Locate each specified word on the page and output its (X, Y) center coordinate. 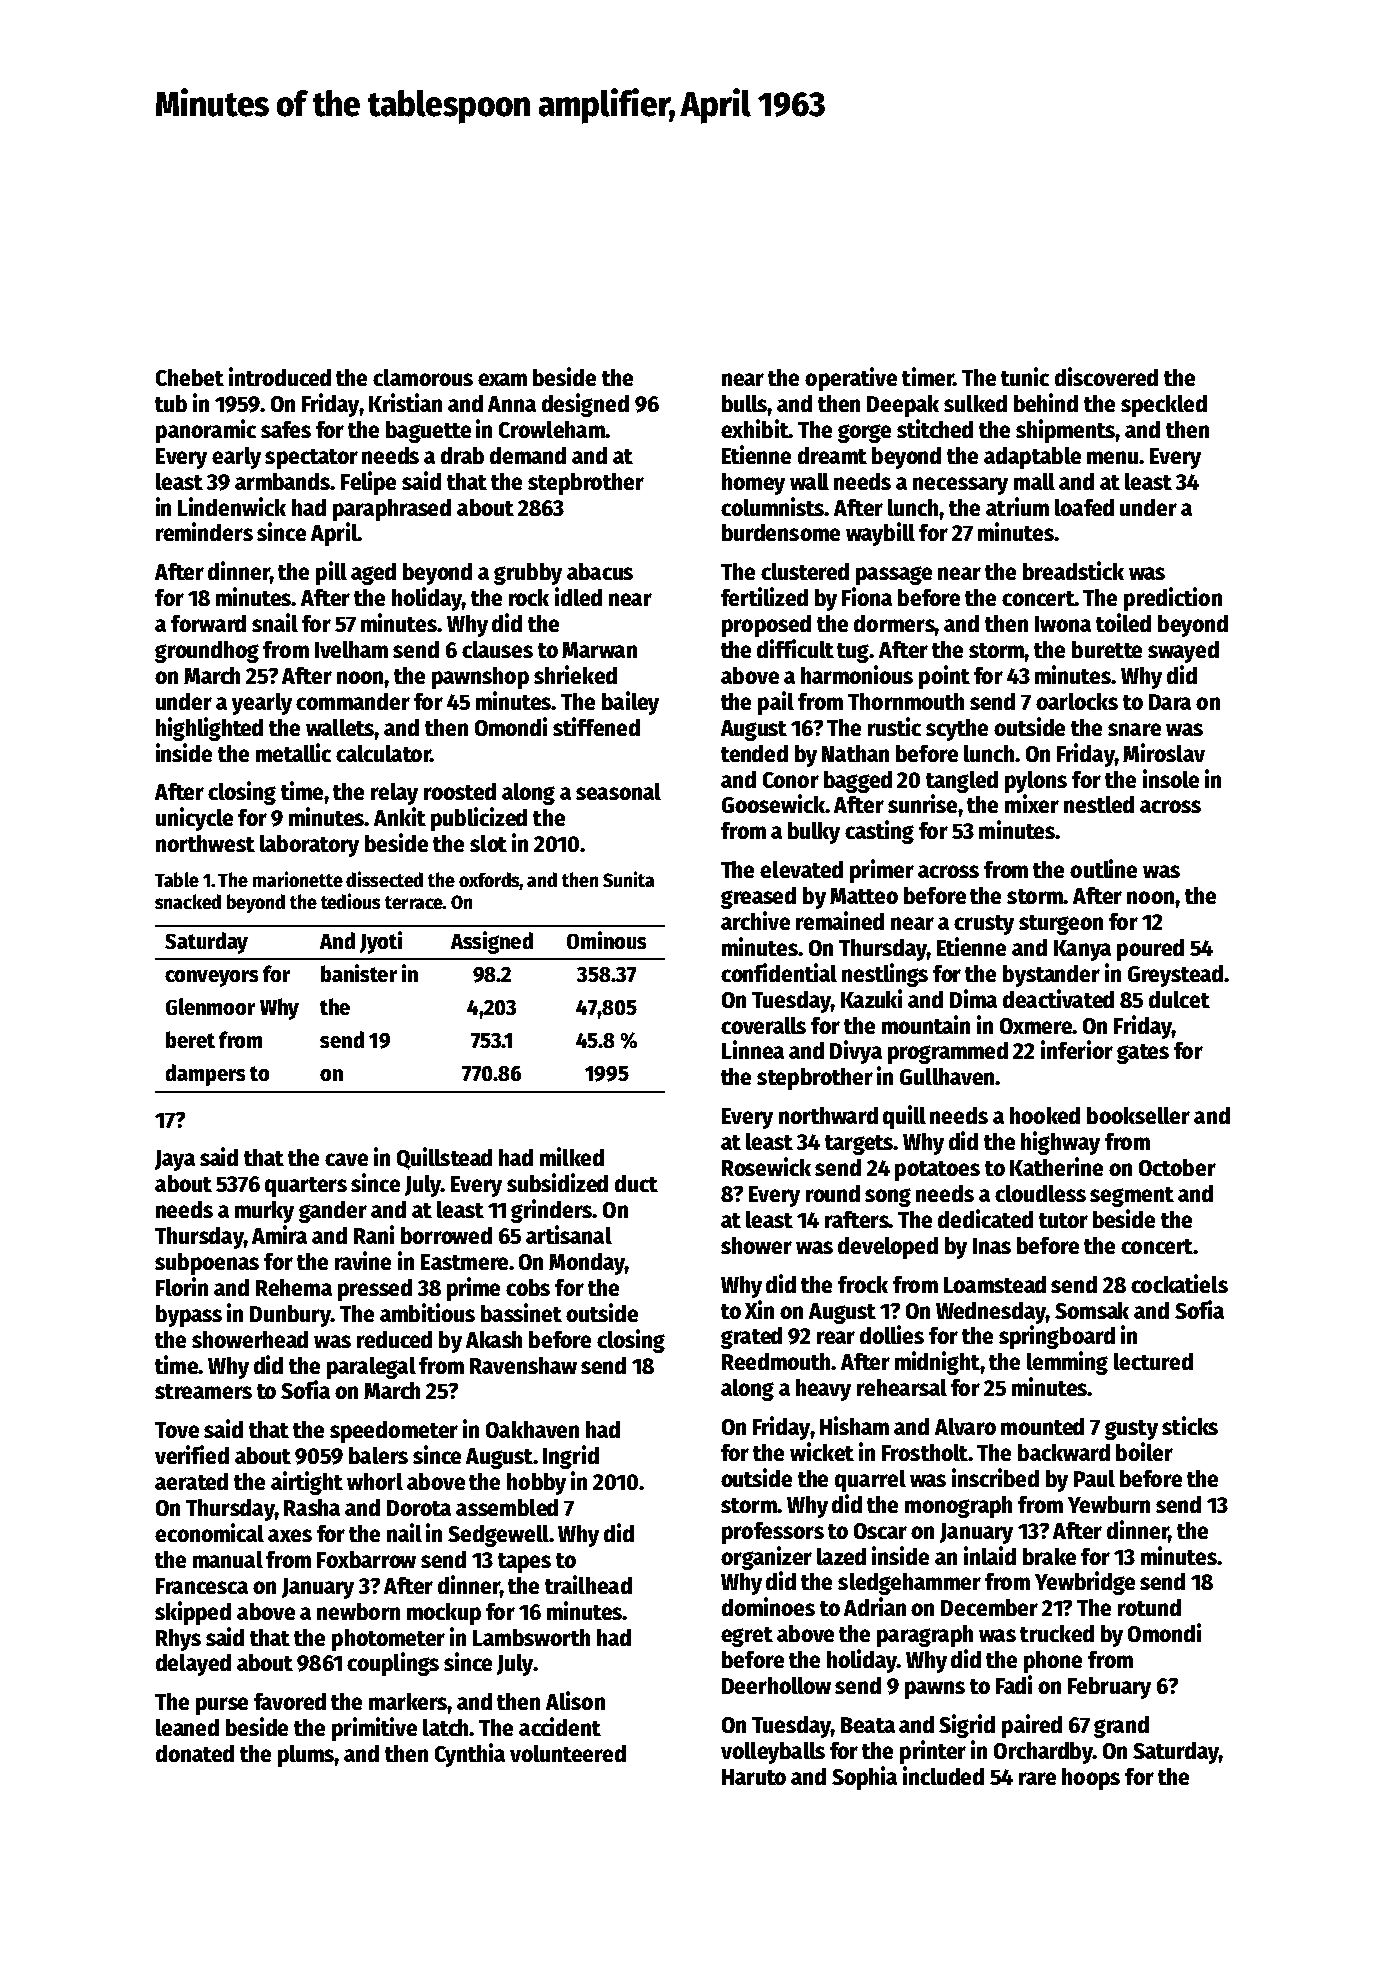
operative (851, 379)
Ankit (400, 816)
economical (209, 1532)
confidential (779, 972)
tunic (1025, 376)
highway (1060, 1143)
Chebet (190, 377)
